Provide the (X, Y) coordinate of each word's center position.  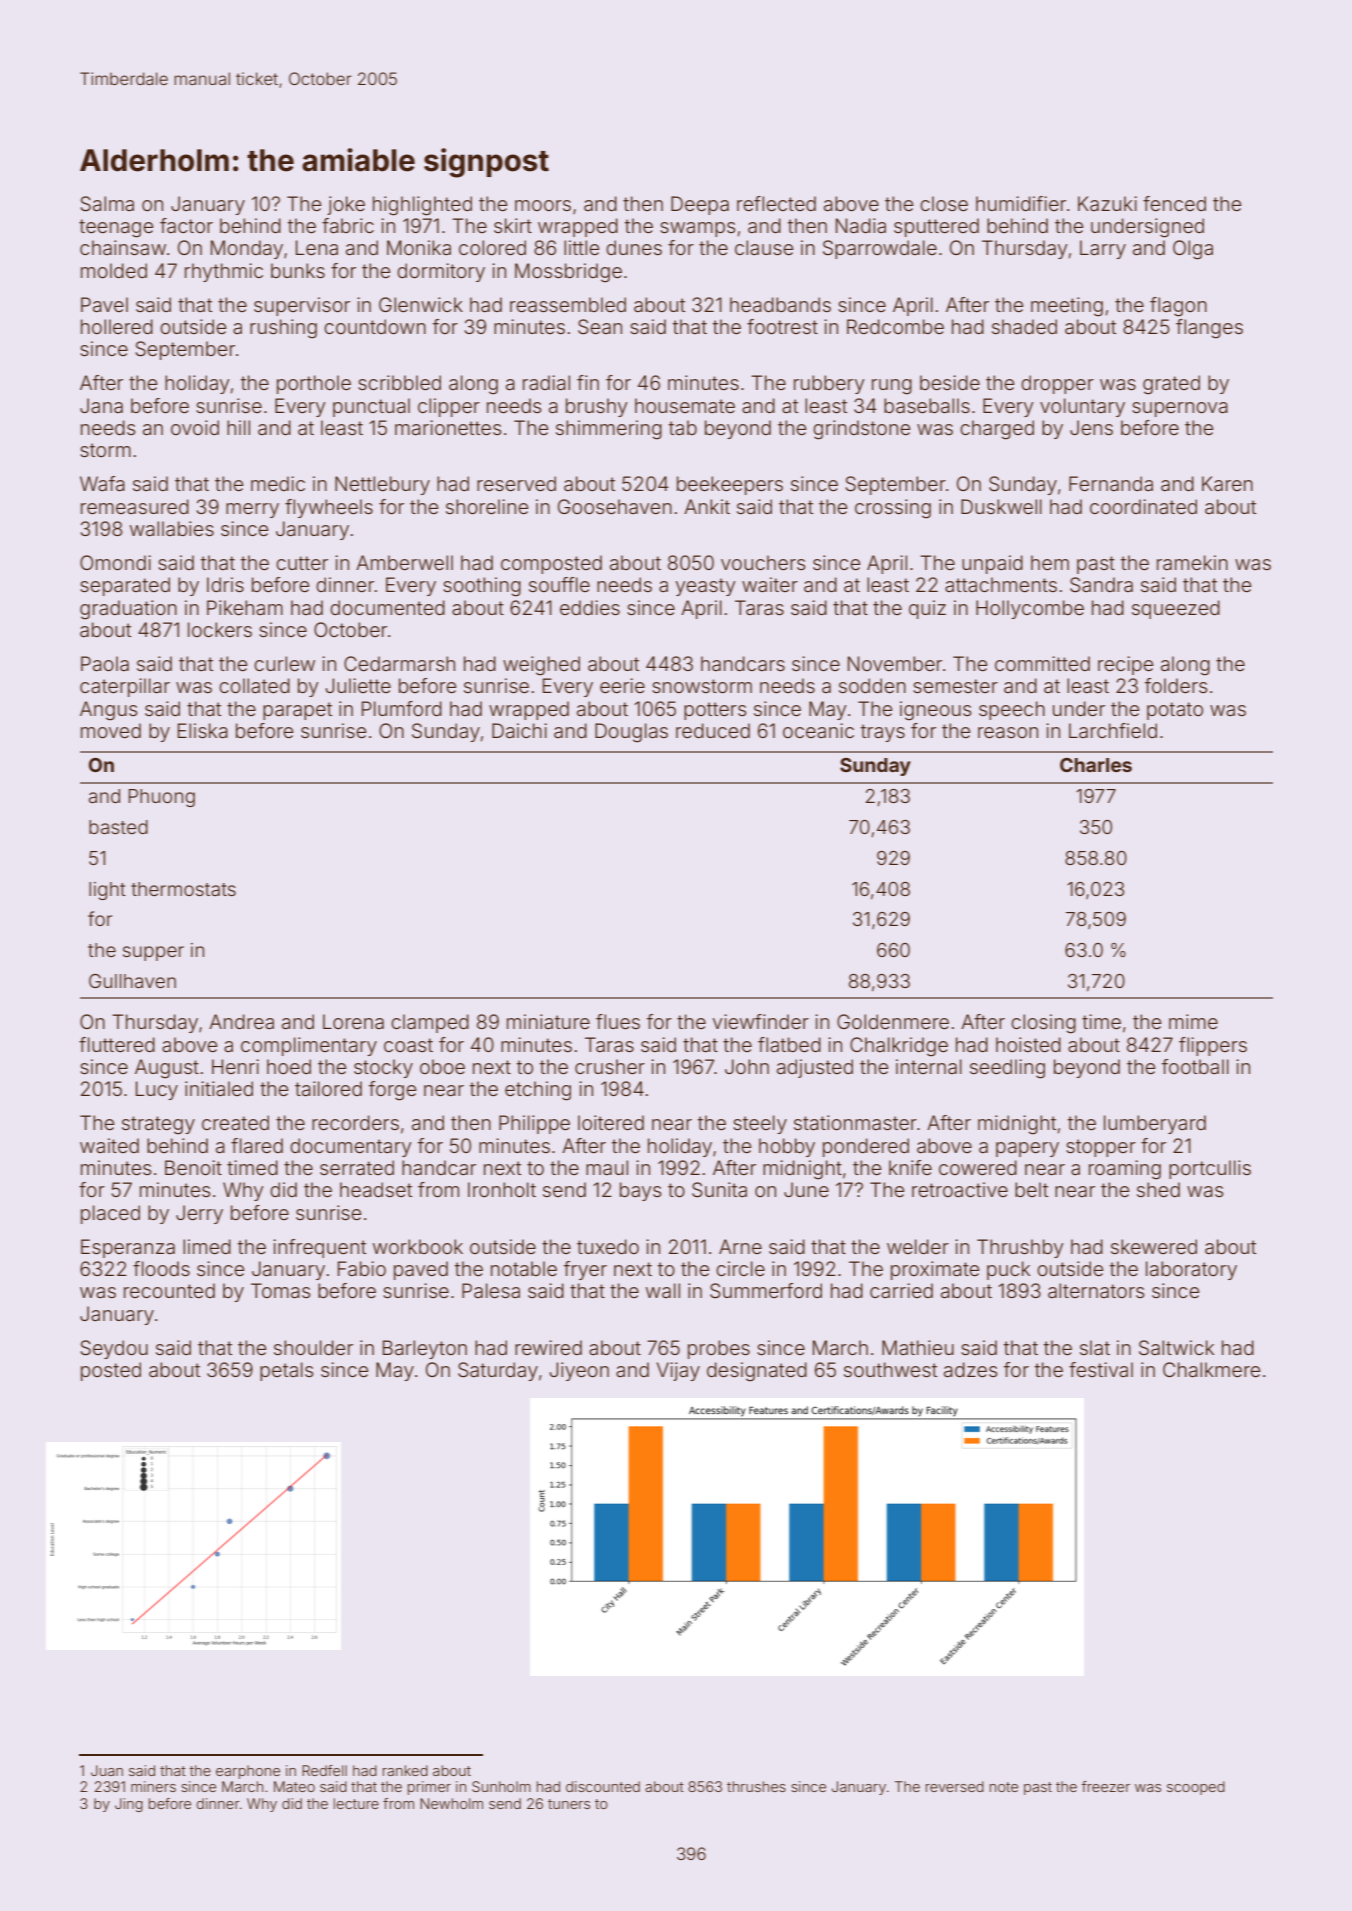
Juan (107, 1770)
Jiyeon (579, 1371)
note (1004, 1787)
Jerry (199, 1214)
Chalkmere (1211, 1370)
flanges (1209, 329)
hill (238, 427)
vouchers (763, 562)
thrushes (756, 1786)
